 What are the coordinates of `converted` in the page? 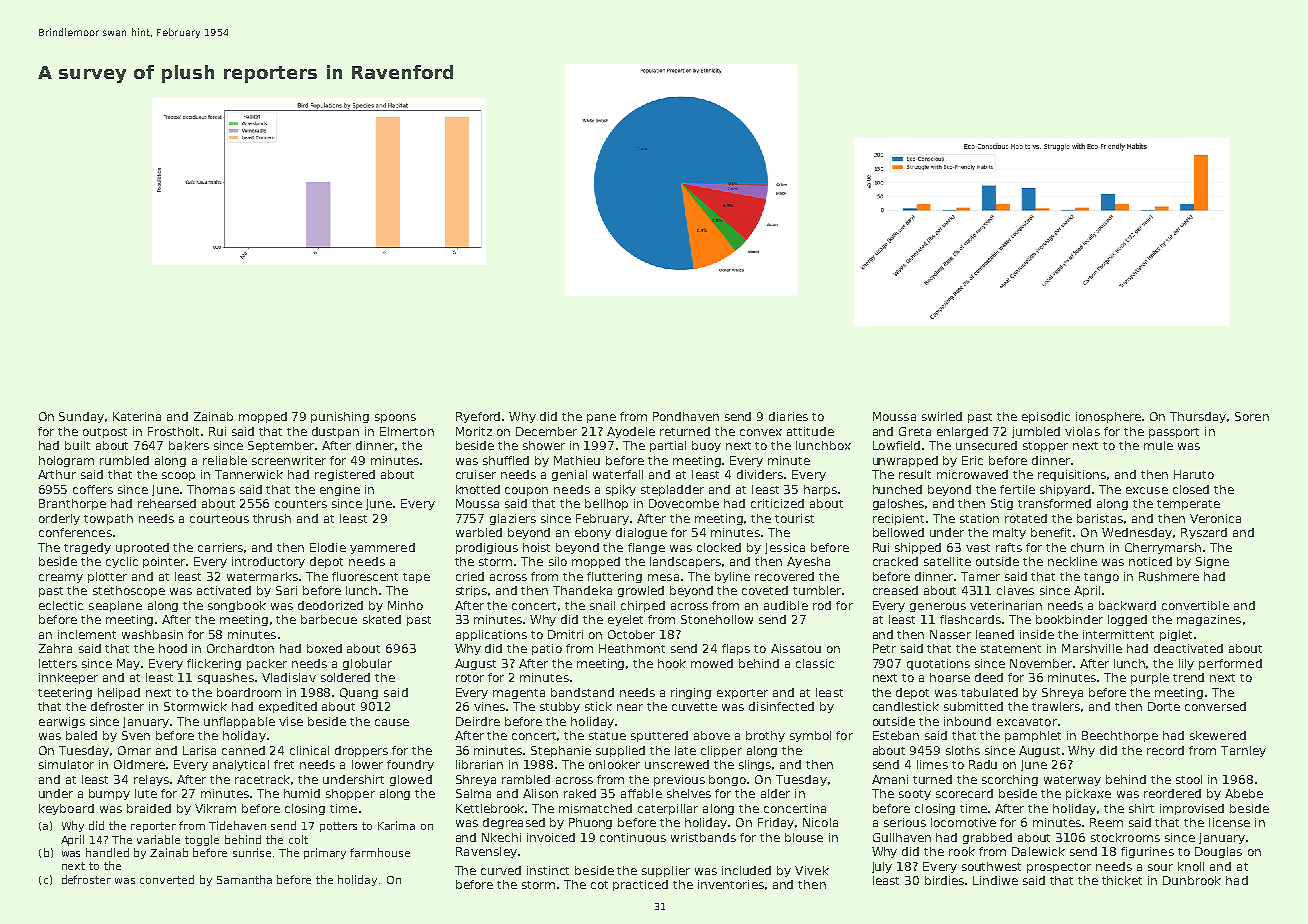 It's located at (167, 879).
